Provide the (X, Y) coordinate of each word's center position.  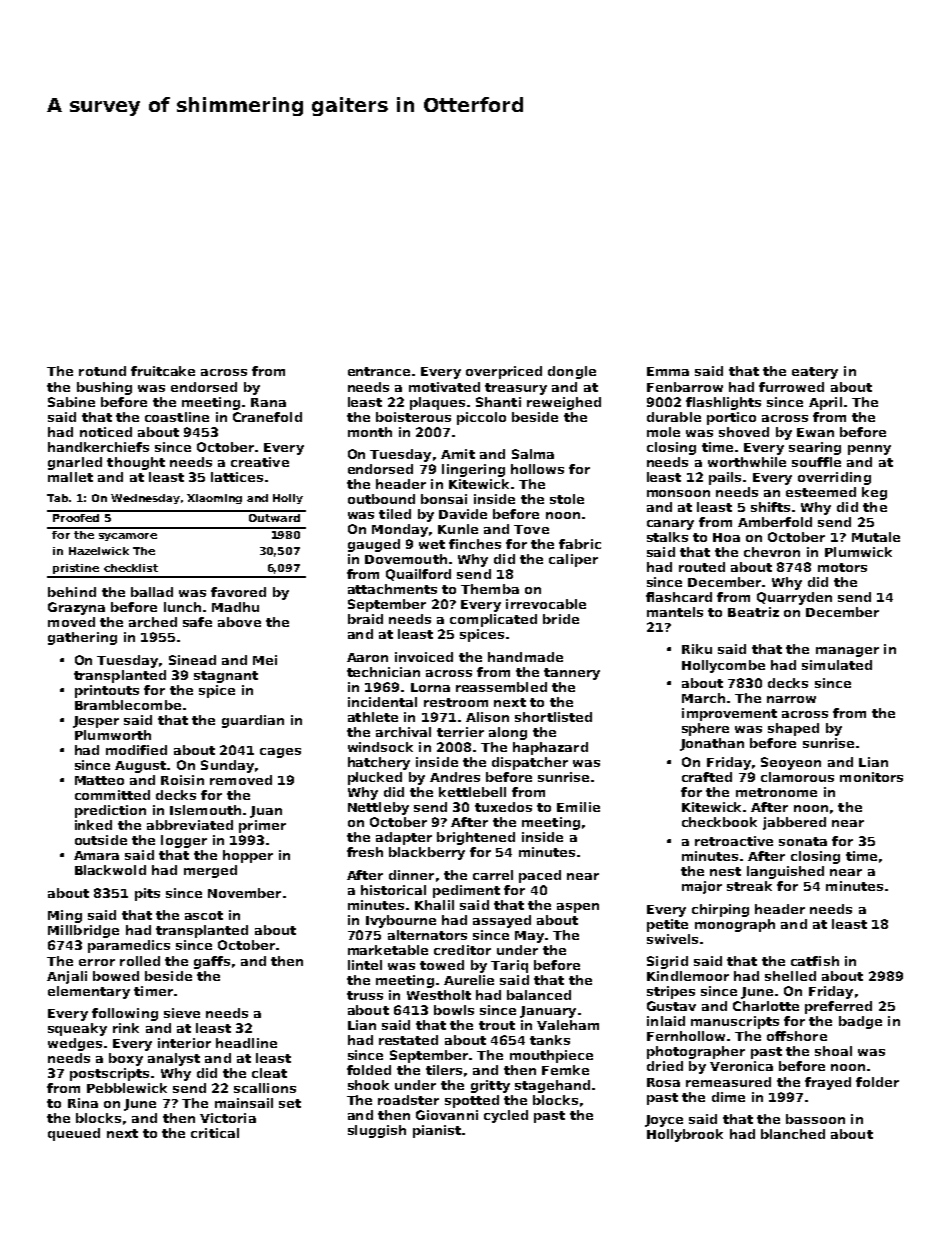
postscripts (109, 1074)
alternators (427, 935)
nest (725, 871)
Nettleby (378, 808)
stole (567, 499)
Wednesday (145, 499)
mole (663, 432)
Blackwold (110, 870)
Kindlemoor (688, 976)
